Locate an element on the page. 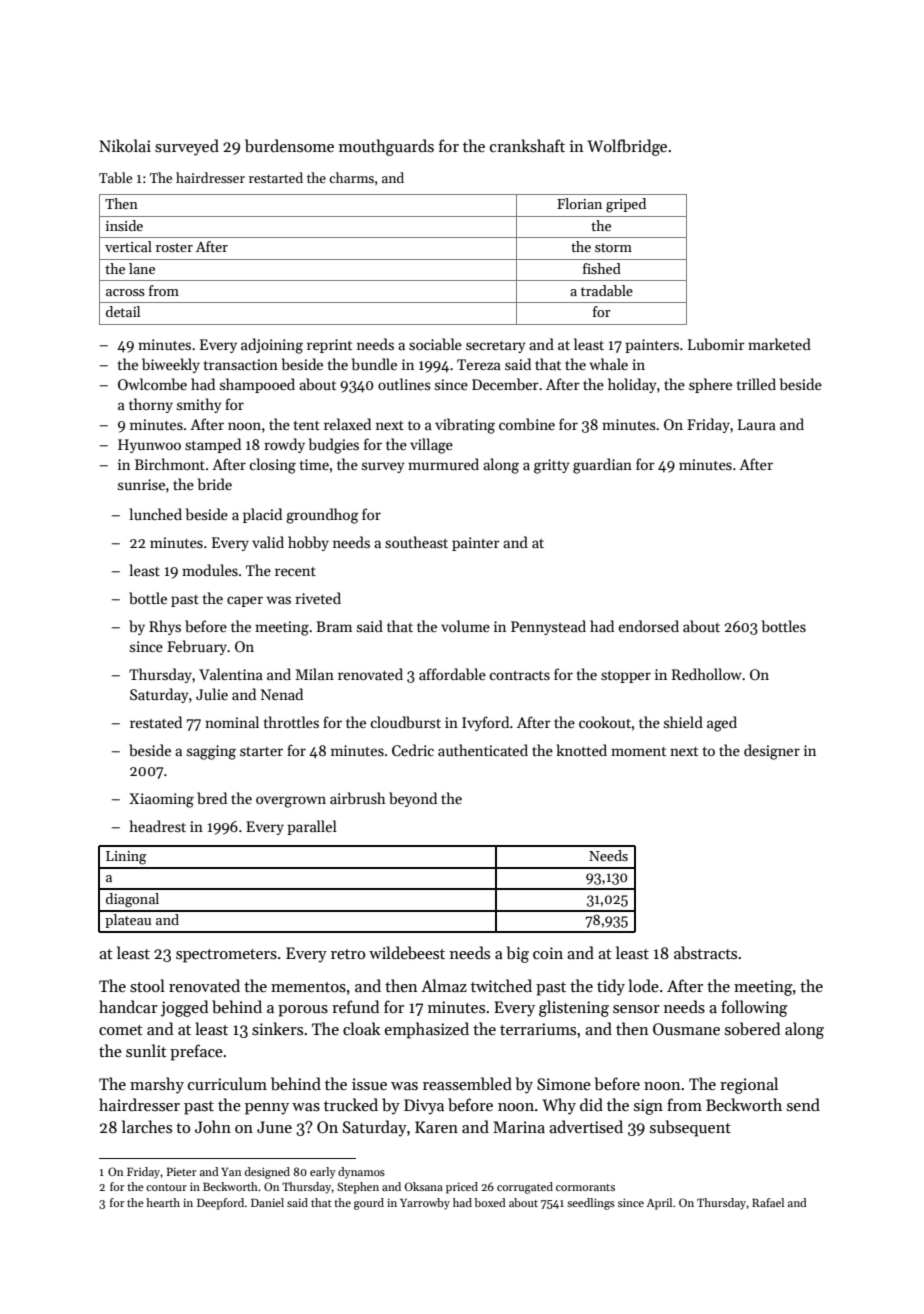 The width and height of the document is (924, 1314). Wolfbridge is located at coordinates (627, 147).
